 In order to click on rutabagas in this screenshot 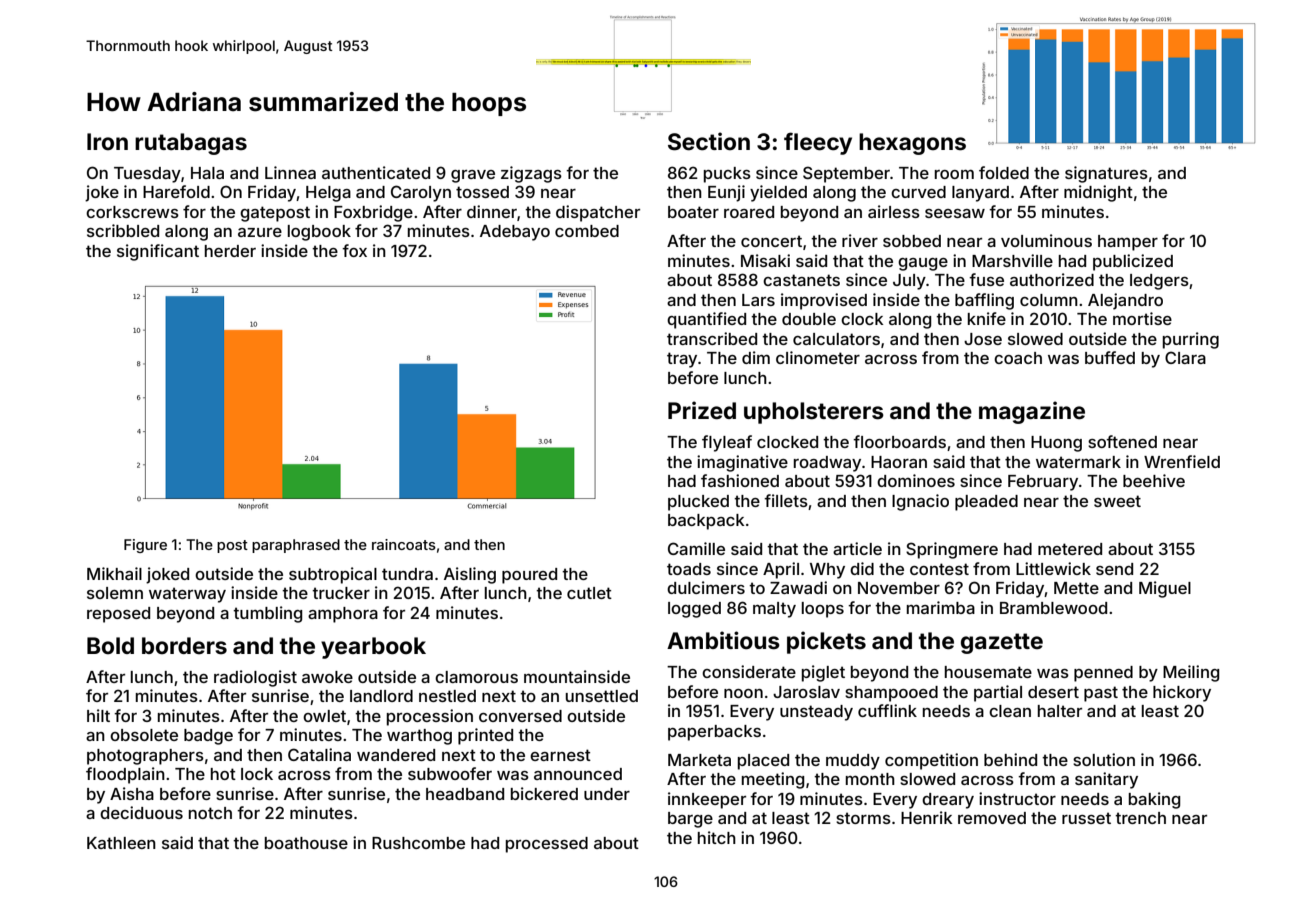, I will do `click(191, 144)`.
